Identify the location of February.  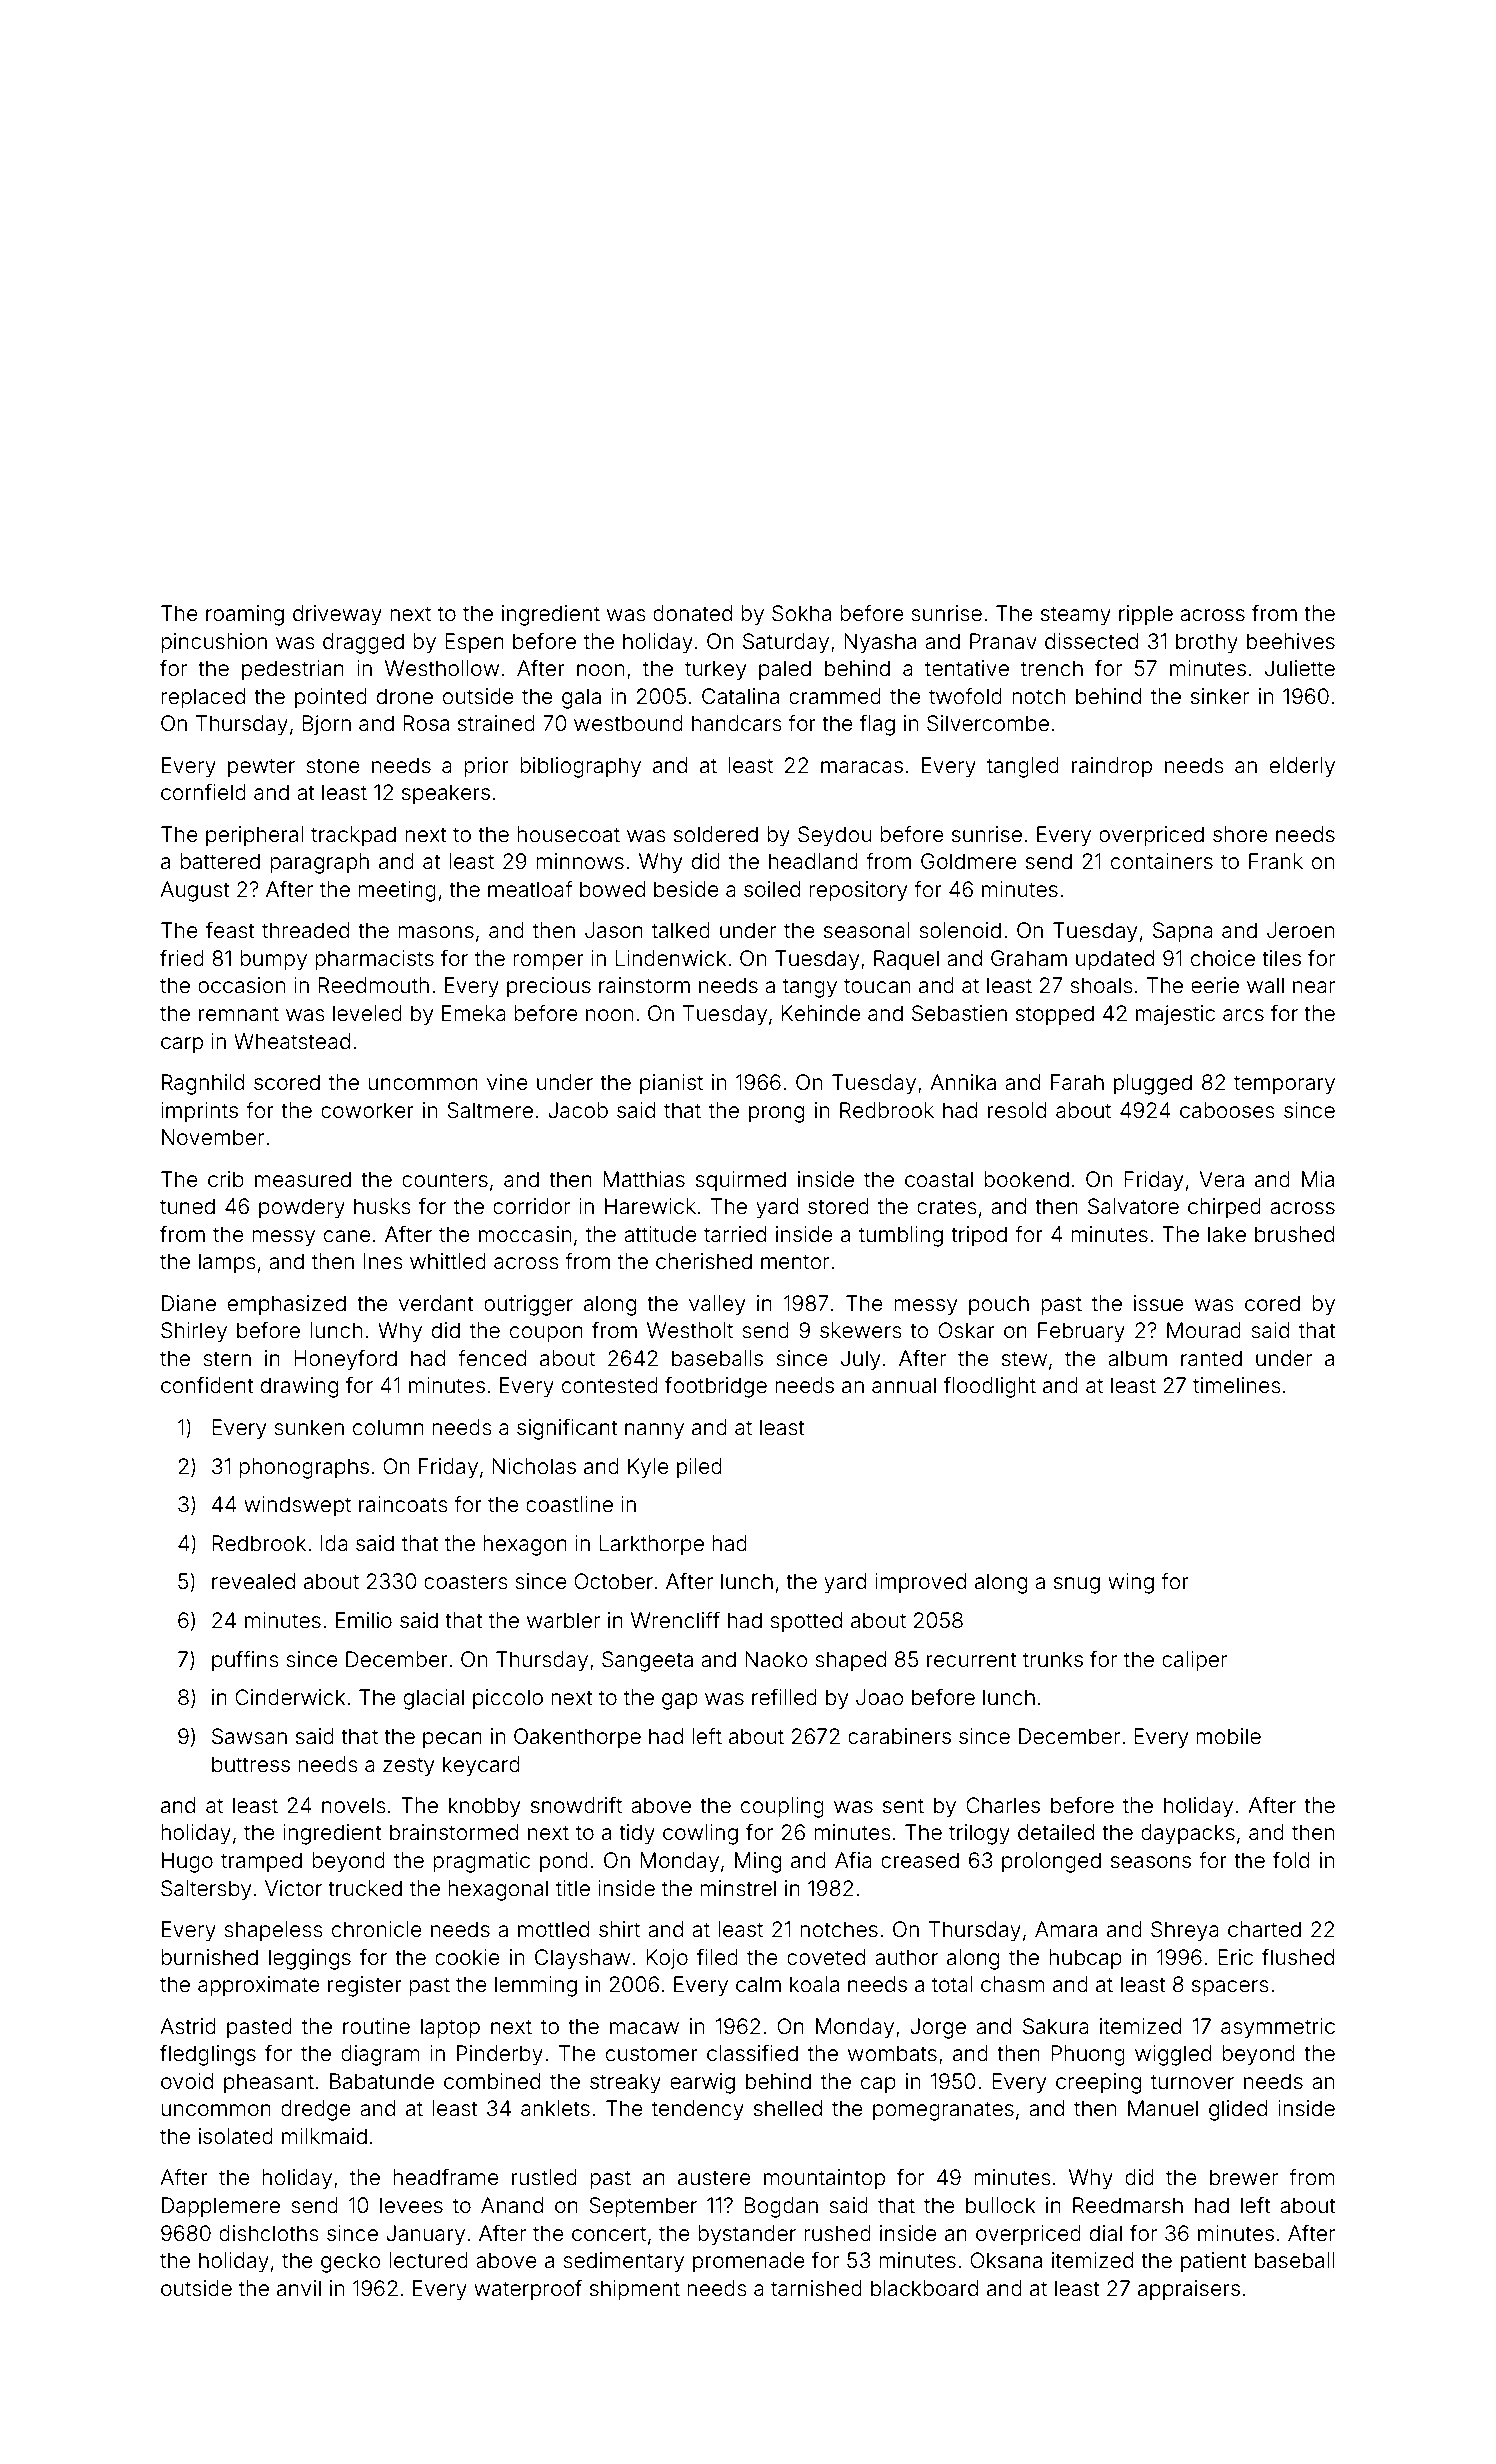
(1081, 1332).
